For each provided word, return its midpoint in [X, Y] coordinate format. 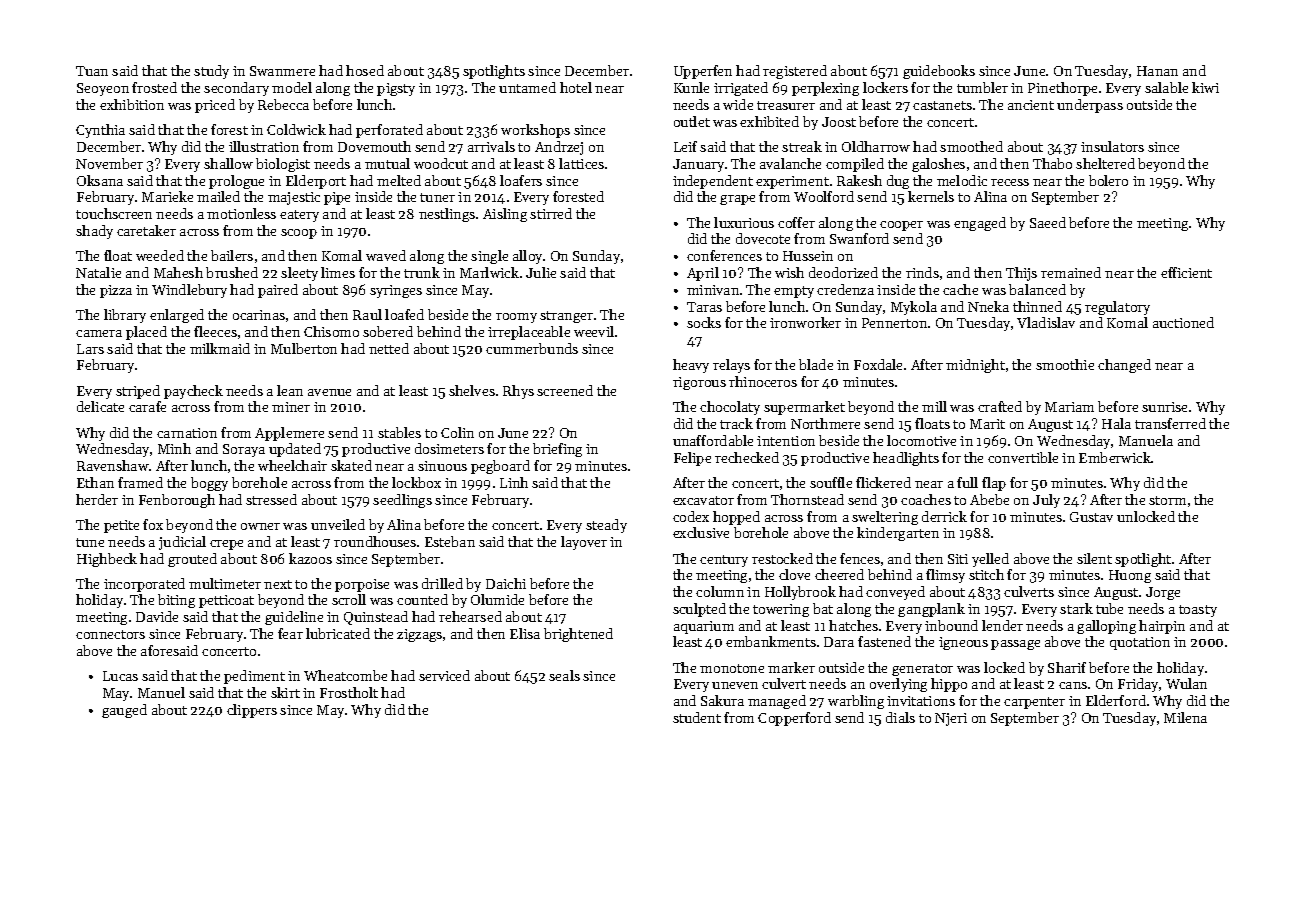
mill [934, 406]
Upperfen [703, 72]
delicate [100, 406]
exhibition [132, 104]
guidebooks [939, 72]
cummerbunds [532, 348]
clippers [252, 711]
